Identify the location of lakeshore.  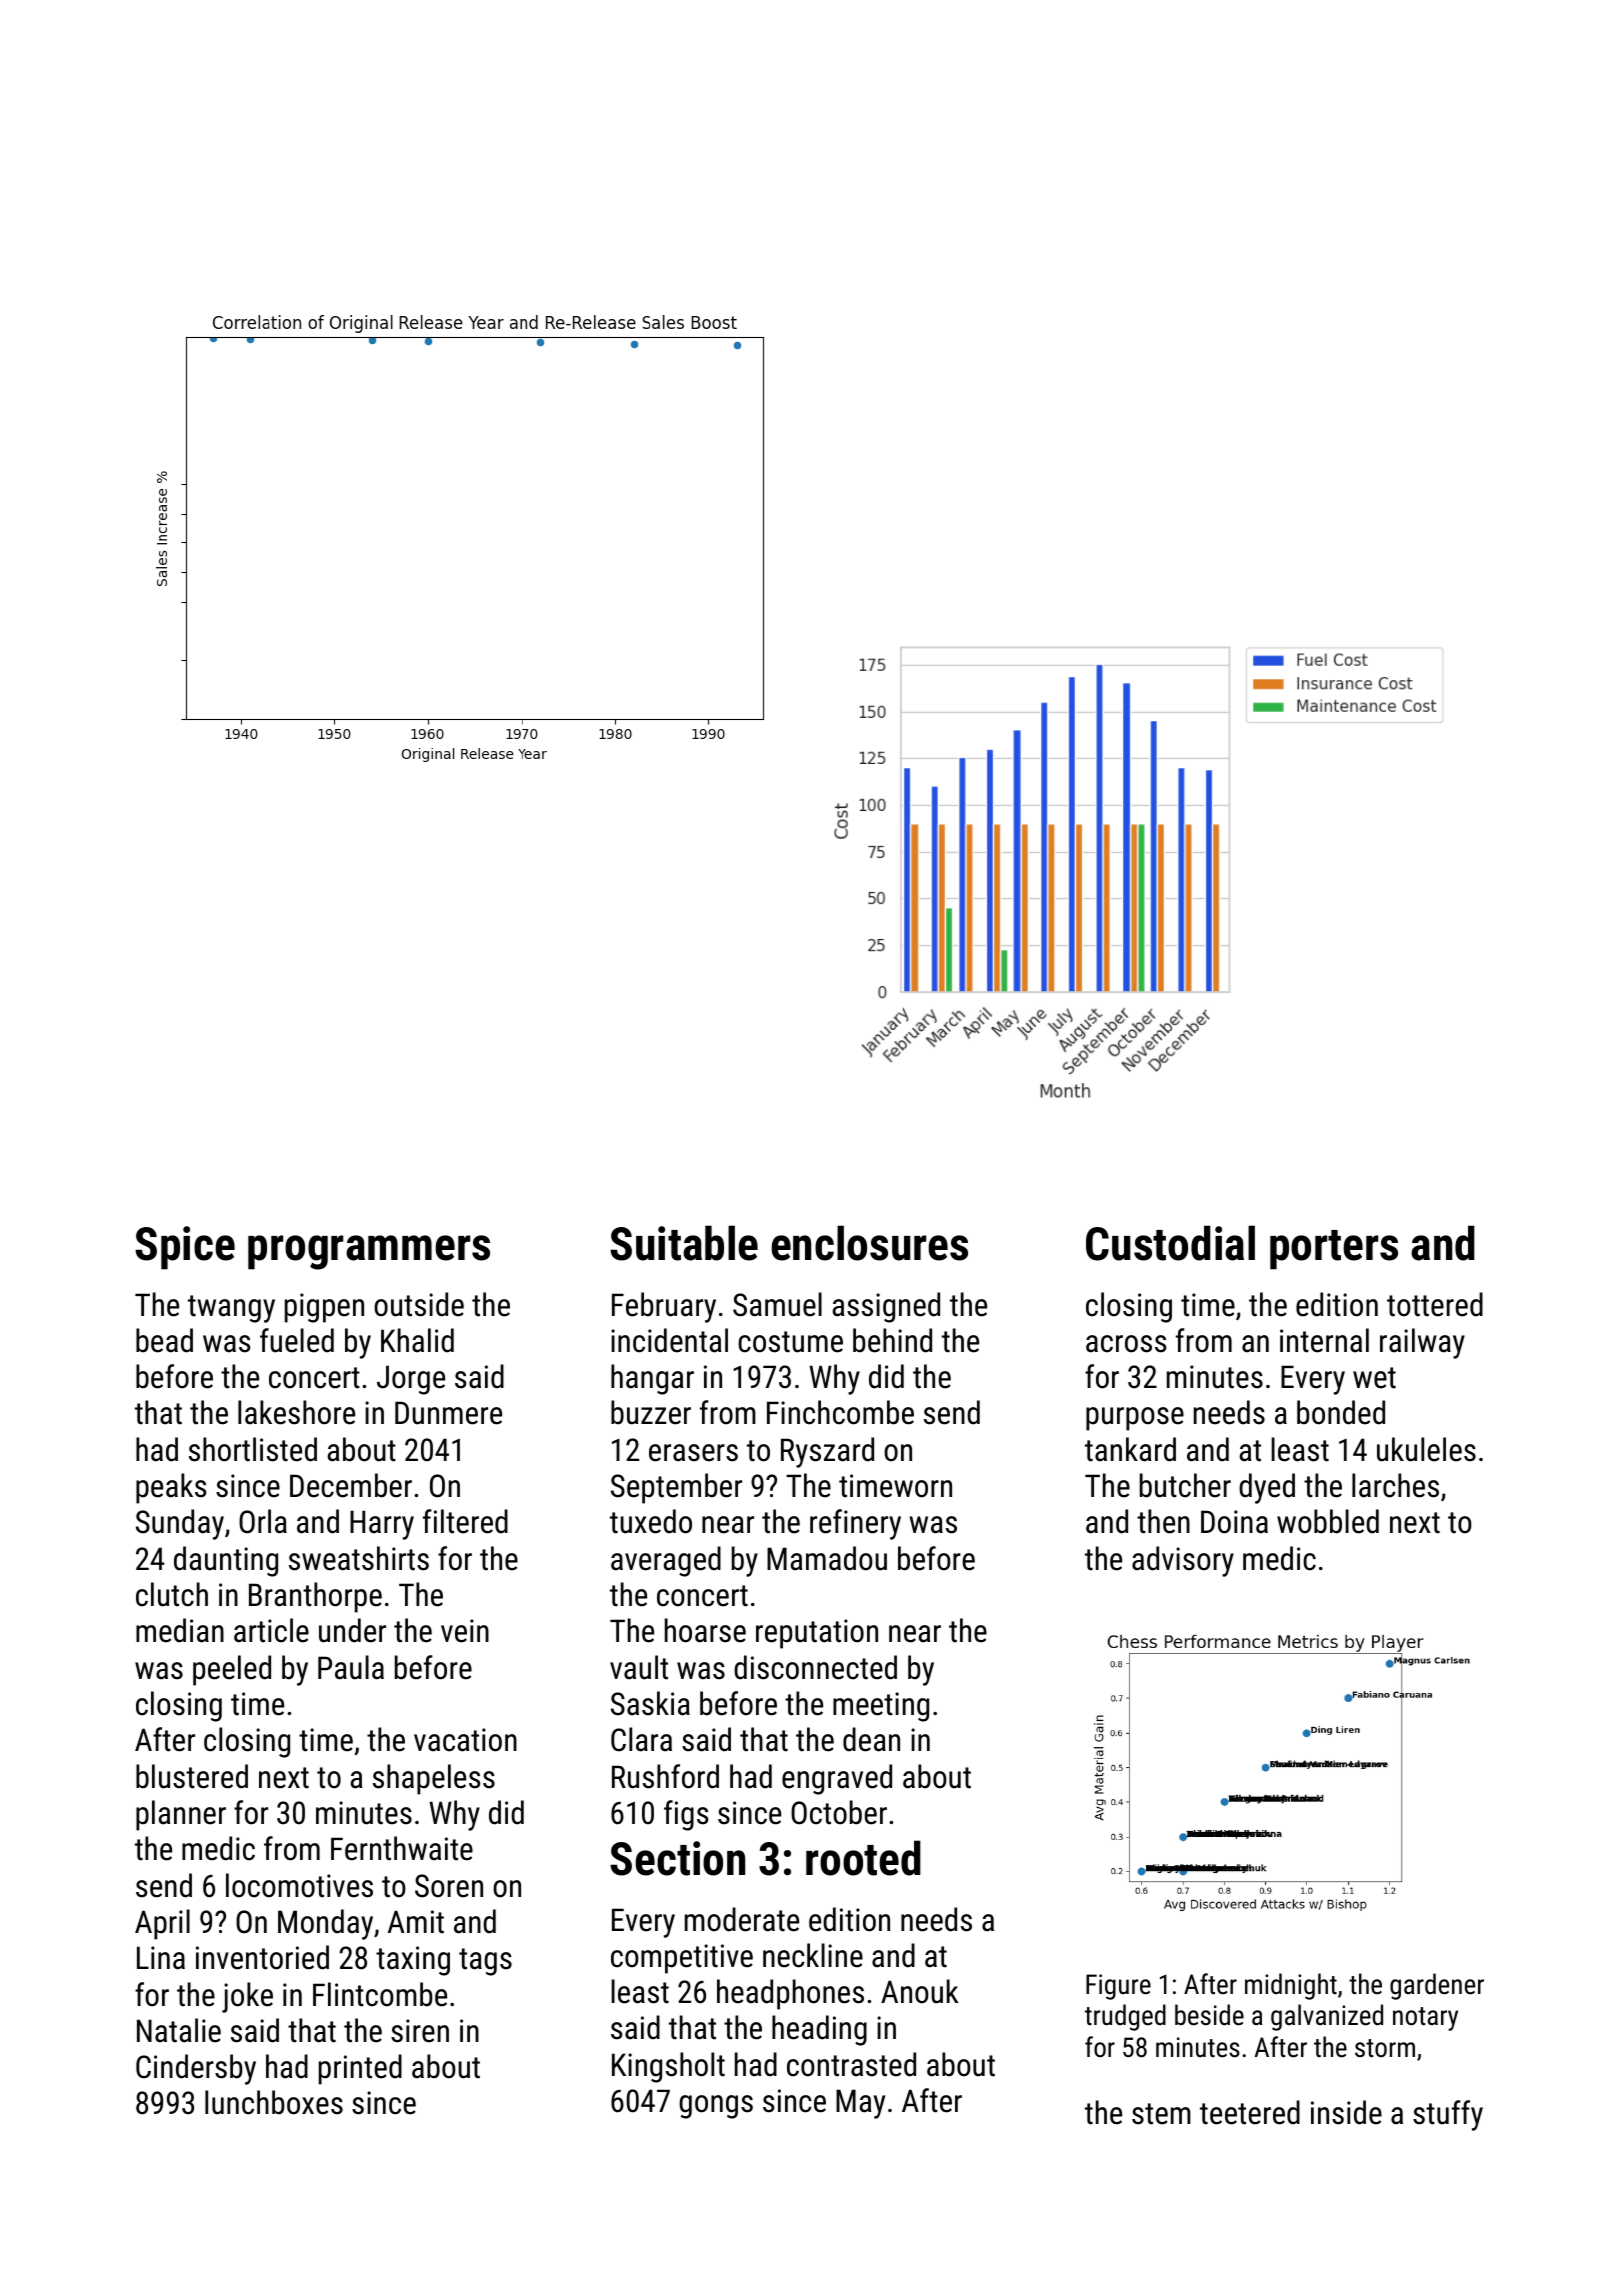
(296, 1412).
